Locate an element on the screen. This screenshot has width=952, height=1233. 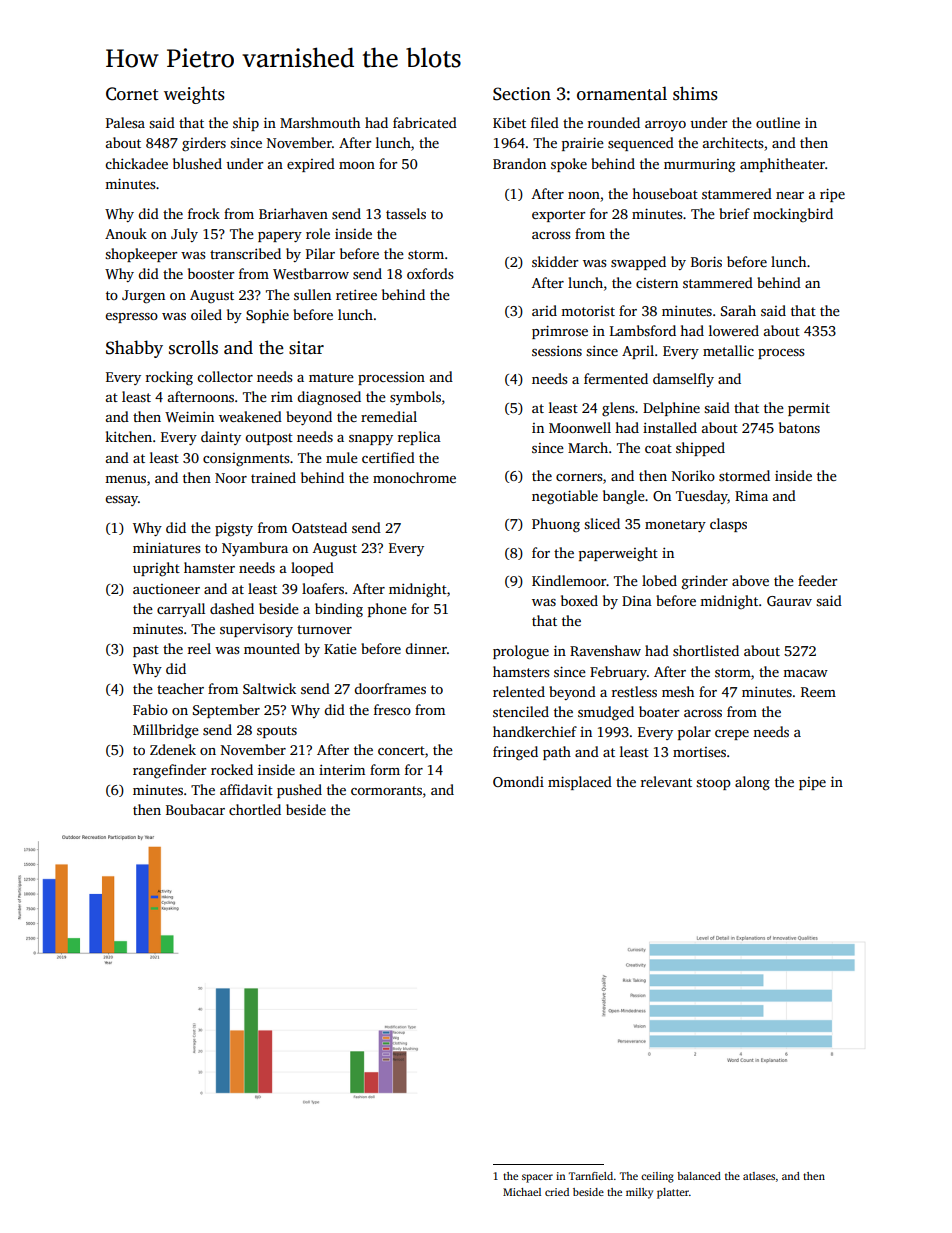
Saltwick is located at coordinates (269, 688).
